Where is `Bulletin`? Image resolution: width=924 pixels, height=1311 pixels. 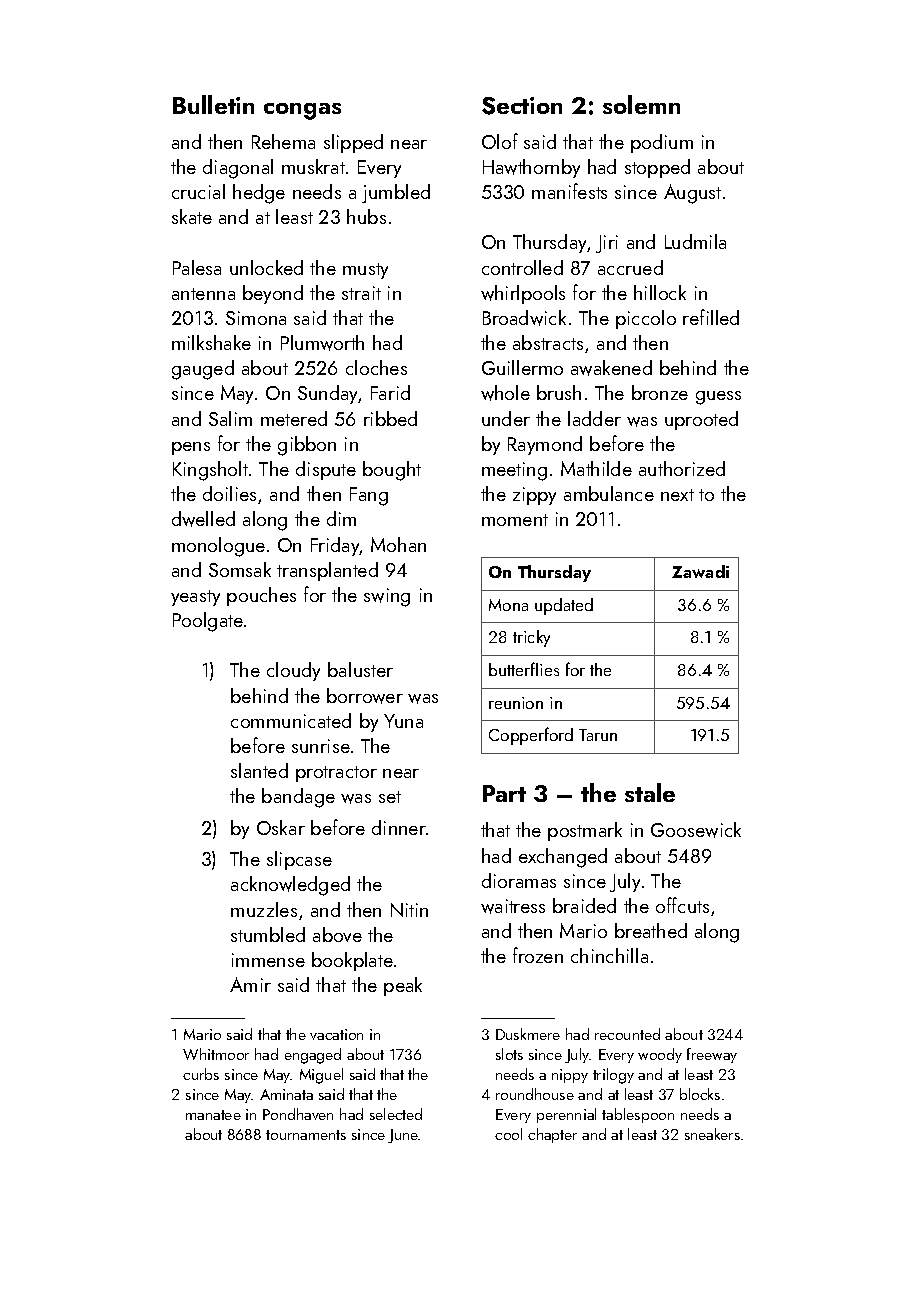 Bulletin is located at coordinates (213, 104).
